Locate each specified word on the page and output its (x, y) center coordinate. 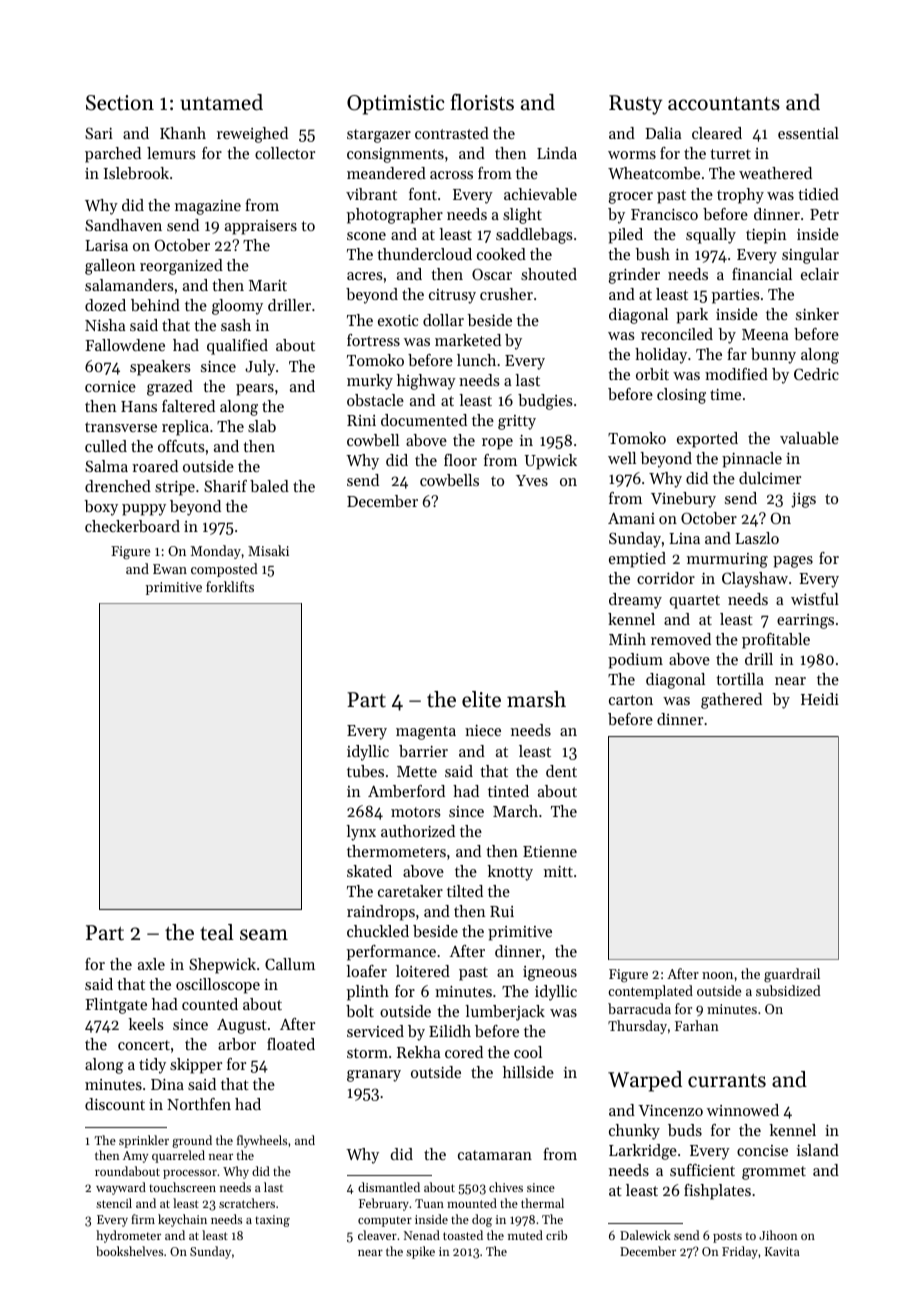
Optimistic (395, 105)
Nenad (422, 1235)
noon (717, 975)
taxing (272, 1221)
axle (151, 964)
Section (120, 103)
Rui (502, 911)
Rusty (635, 105)
